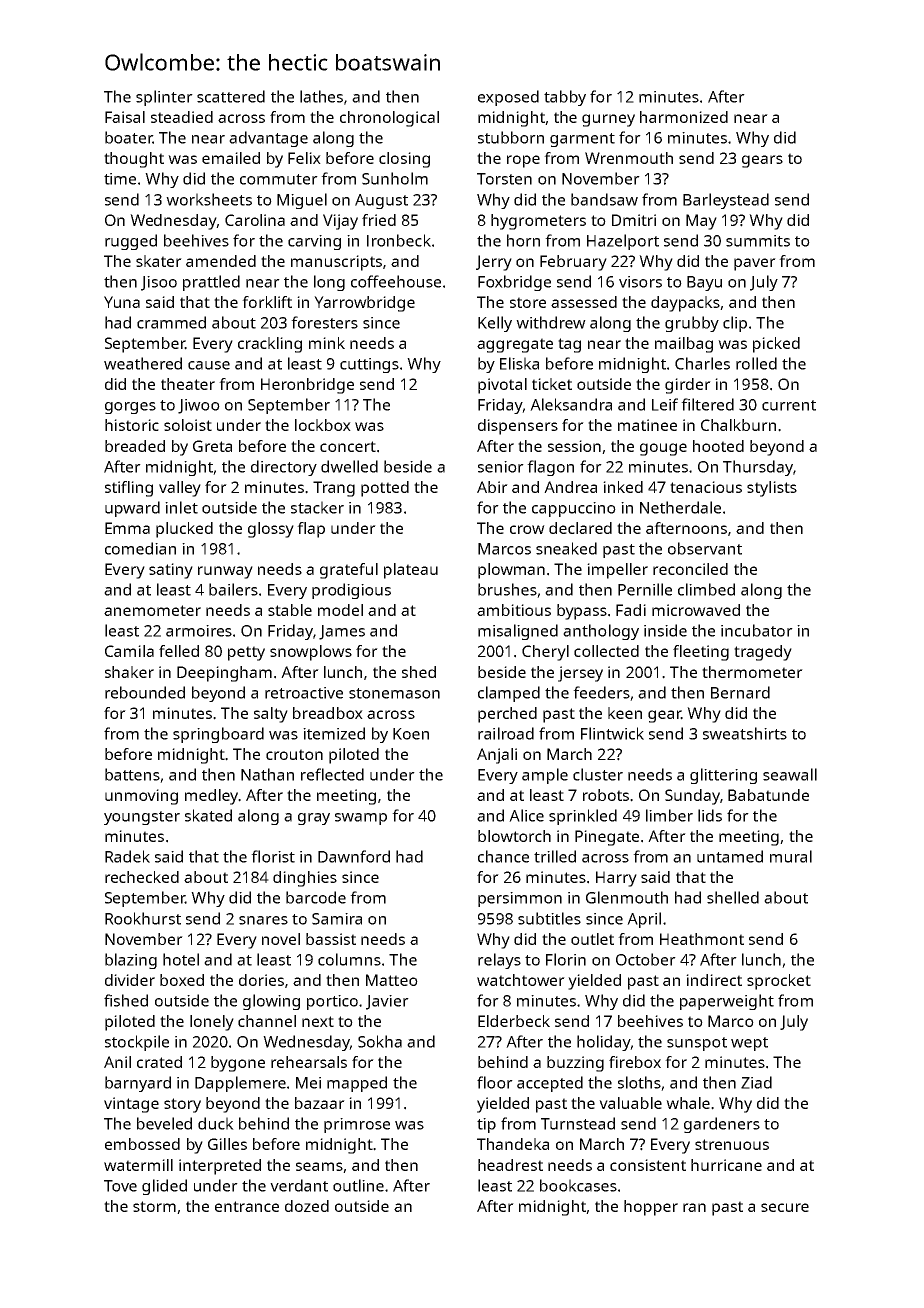 The width and height of the screenshot is (924, 1308). What do you see at coordinates (220, 1167) in the screenshot?
I see `interpreted` at bounding box center [220, 1167].
